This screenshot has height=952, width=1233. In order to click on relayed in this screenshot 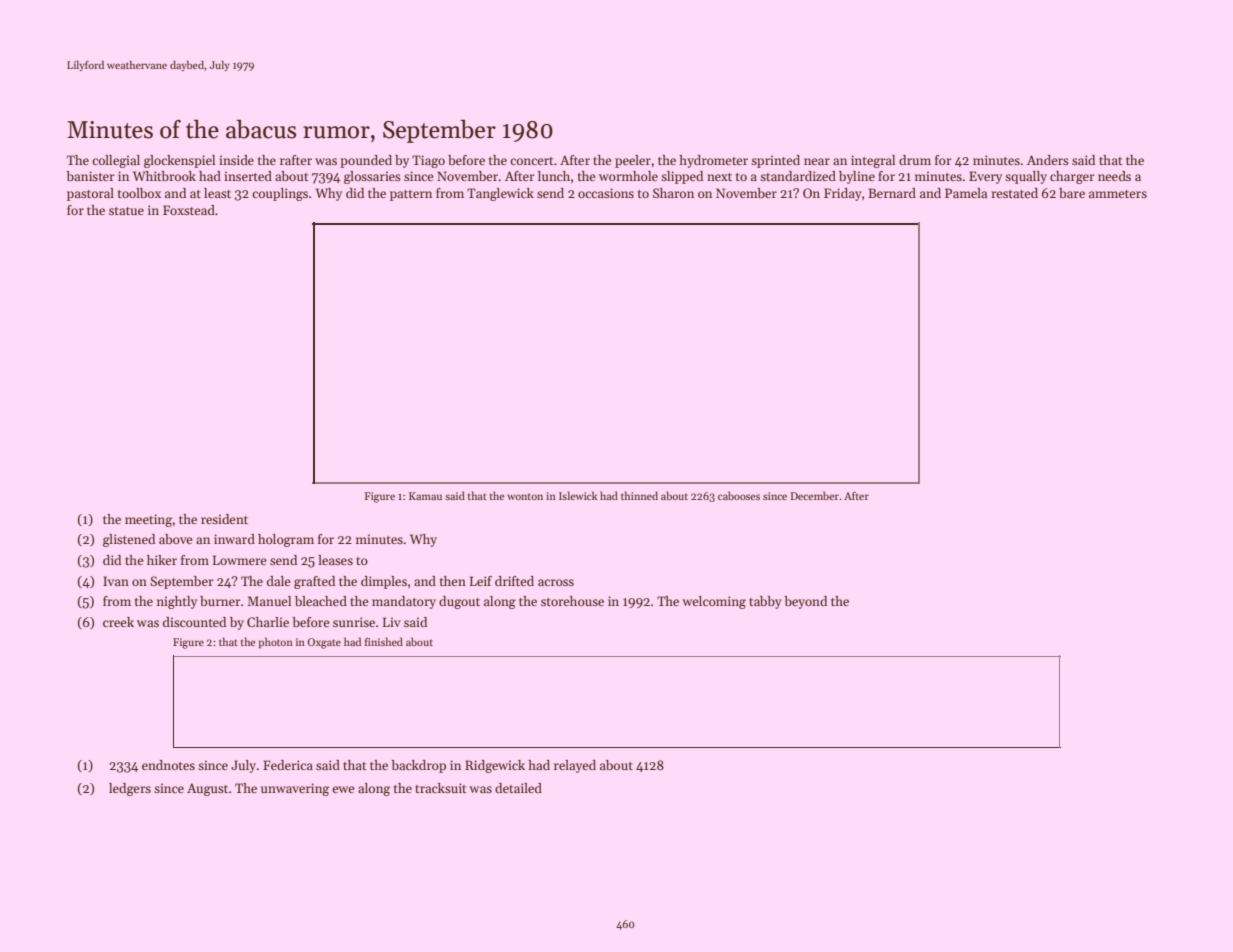, I will do `click(575, 766)`.
